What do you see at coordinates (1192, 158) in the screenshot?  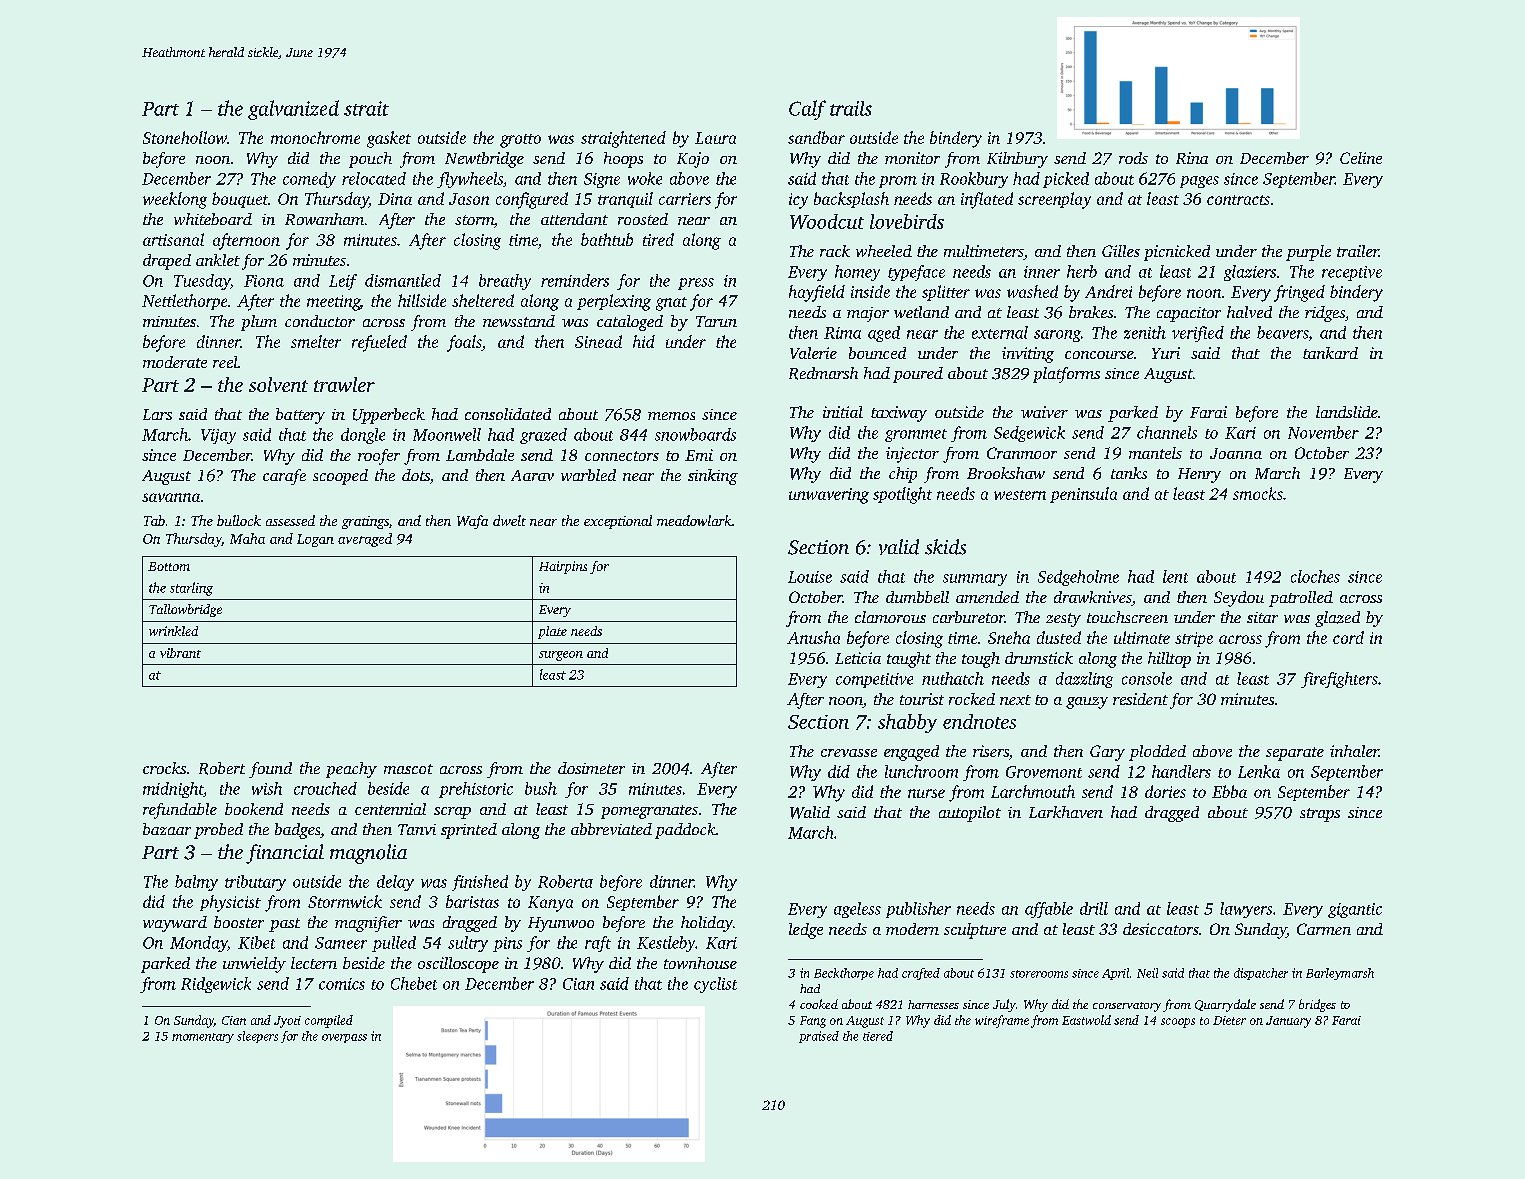 I see `Rina` at bounding box center [1192, 158].
